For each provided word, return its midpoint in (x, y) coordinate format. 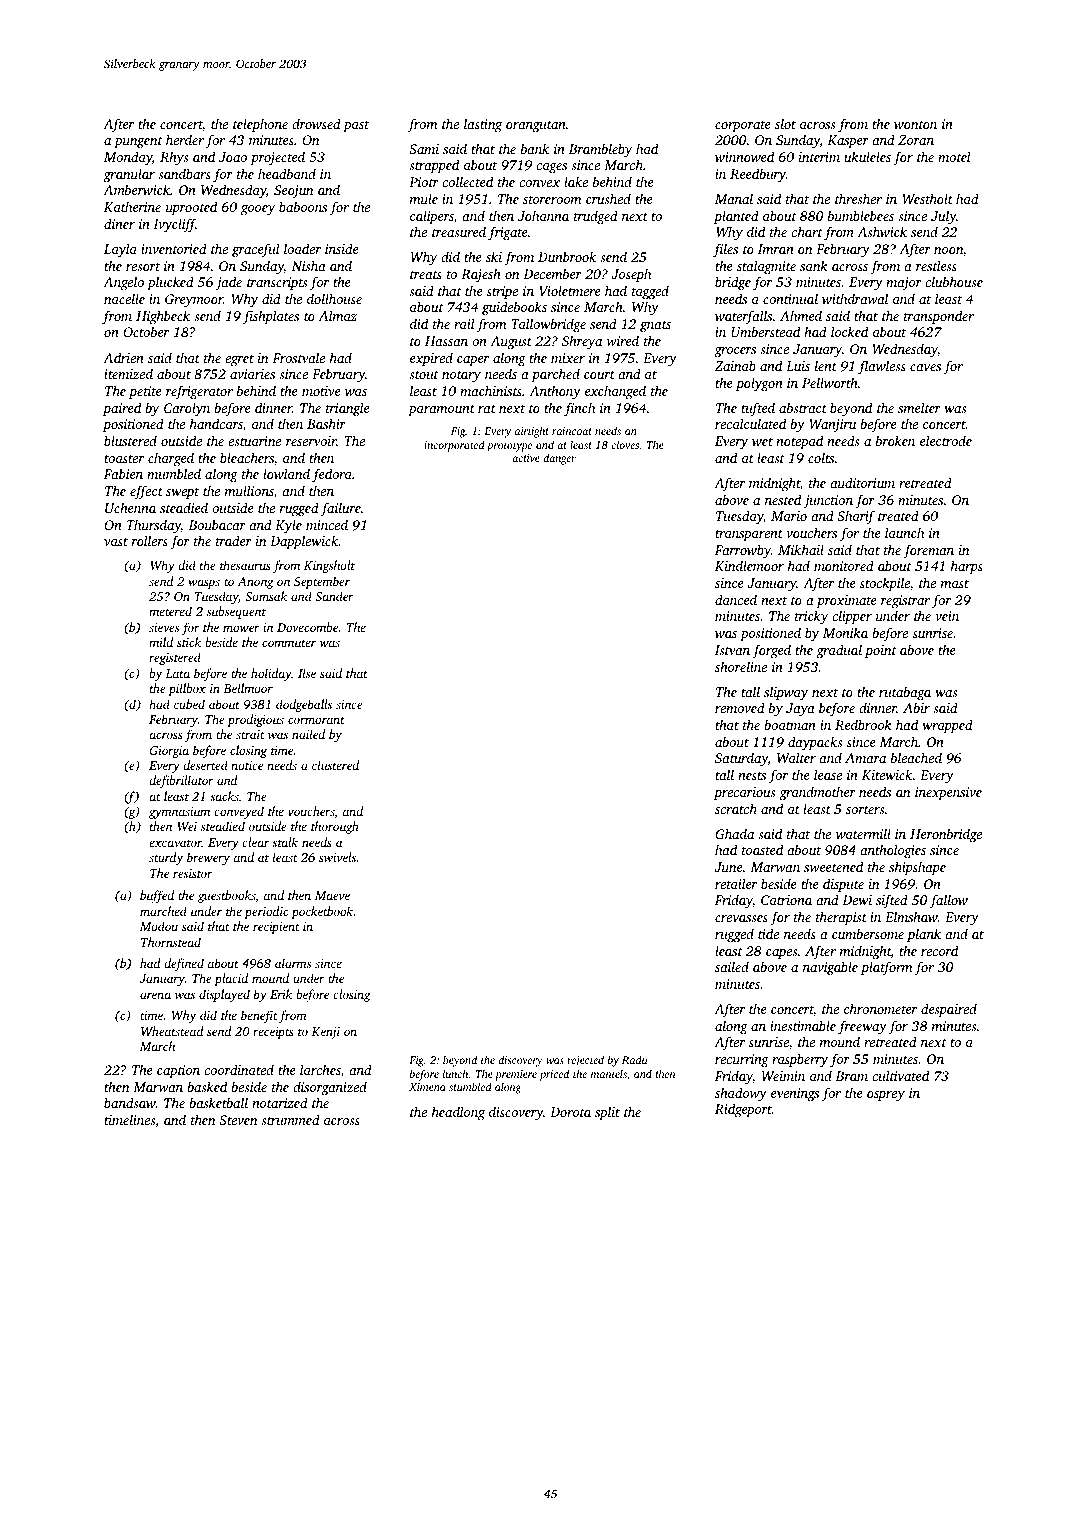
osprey (886, 1096)
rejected (585, 1061)
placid (231, 979)
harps (967, 567)
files (725, 250)
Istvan (732, 650)
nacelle (124, 298)
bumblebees (861, 215)
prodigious (255, 720)
